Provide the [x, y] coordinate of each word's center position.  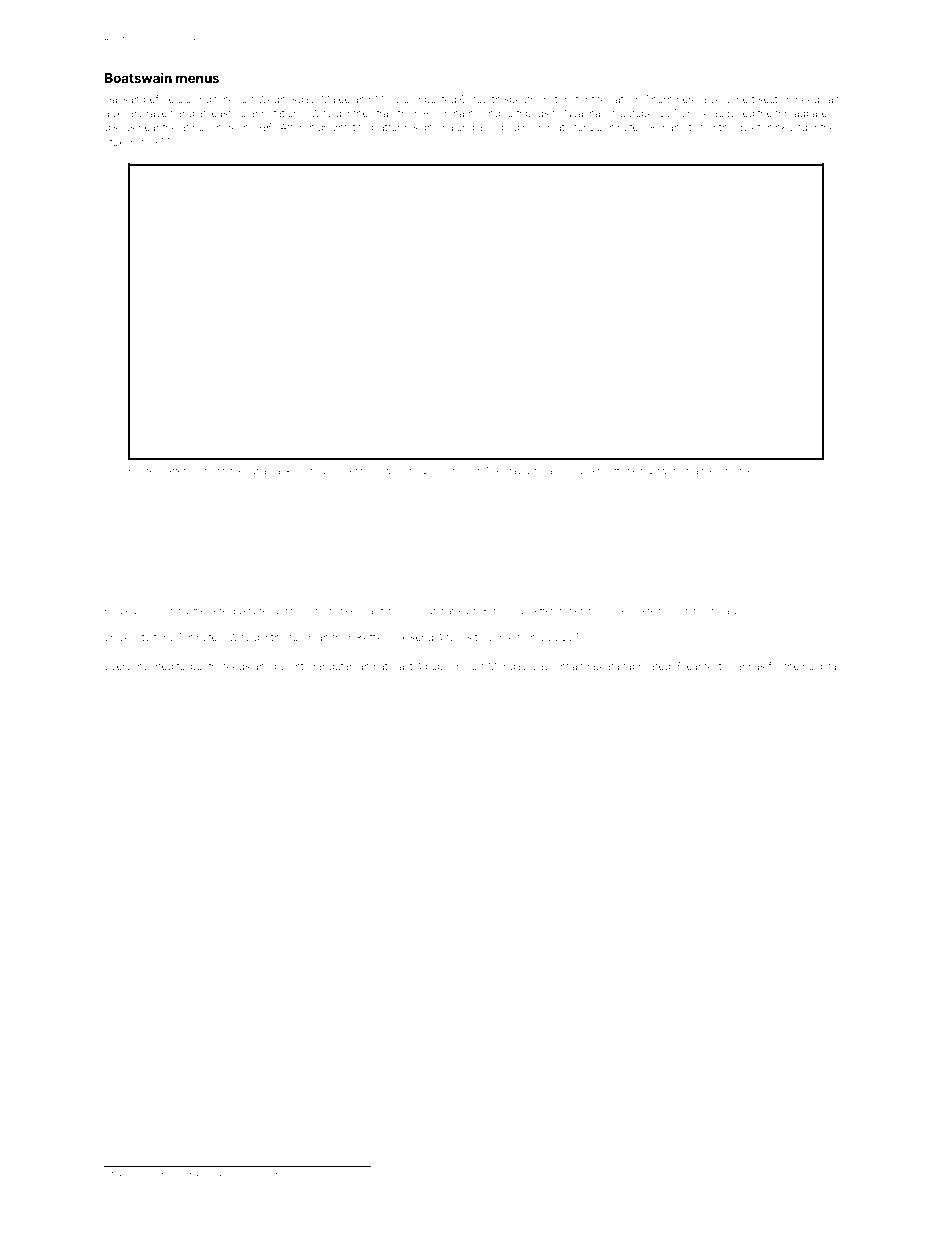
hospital [821, 667]
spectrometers [538, 100]
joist [156, 1176]
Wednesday [286, 100]
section [775, 99]
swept [266, 1176]
